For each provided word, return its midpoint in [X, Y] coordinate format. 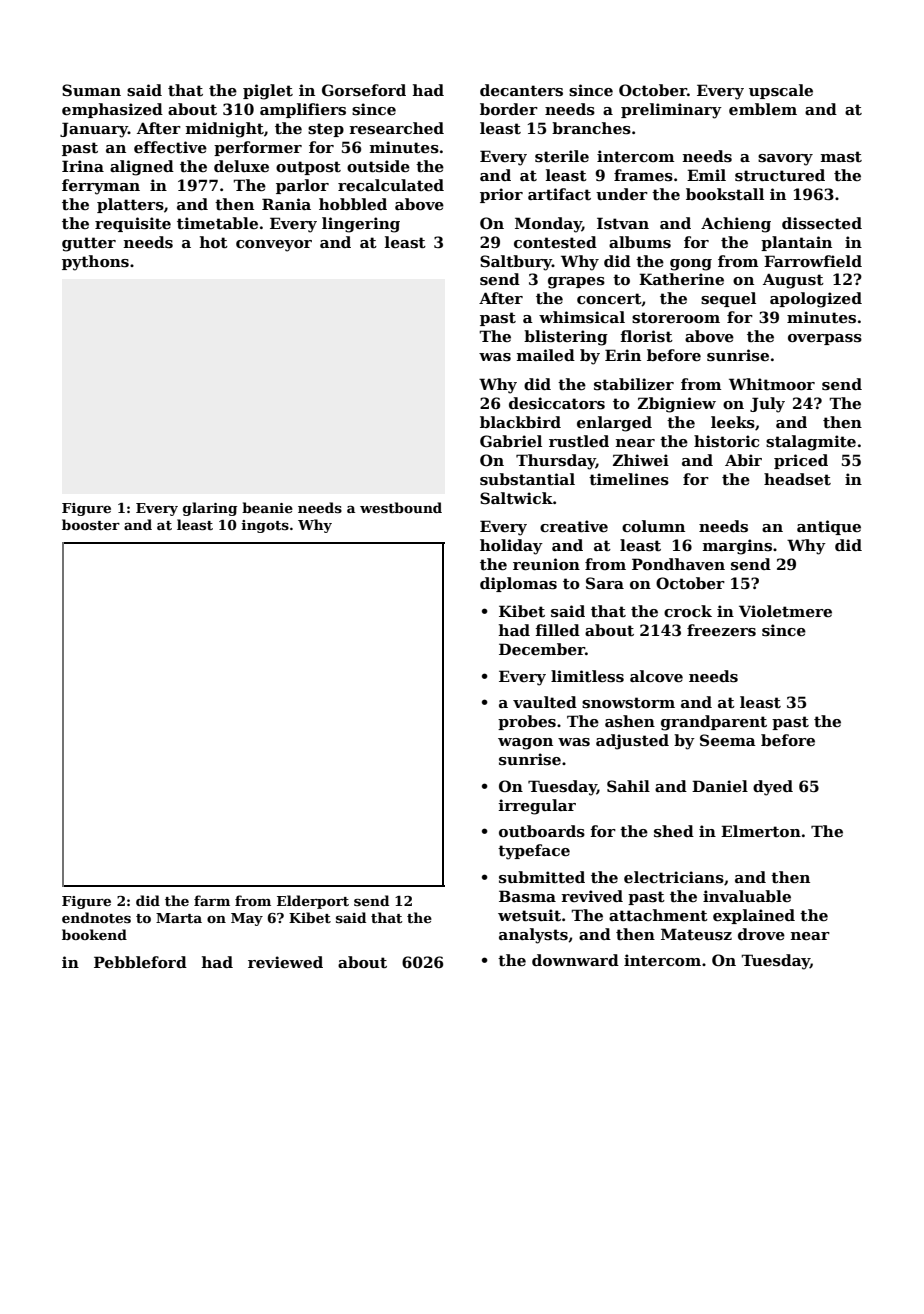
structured [780, 175]
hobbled [353, 204]
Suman [91, 90]
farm [212, 900]
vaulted [545, 702]
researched [396, 128]
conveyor [274, 246]
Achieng [736, 225]
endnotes [96, 917]
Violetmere [785, 611]
